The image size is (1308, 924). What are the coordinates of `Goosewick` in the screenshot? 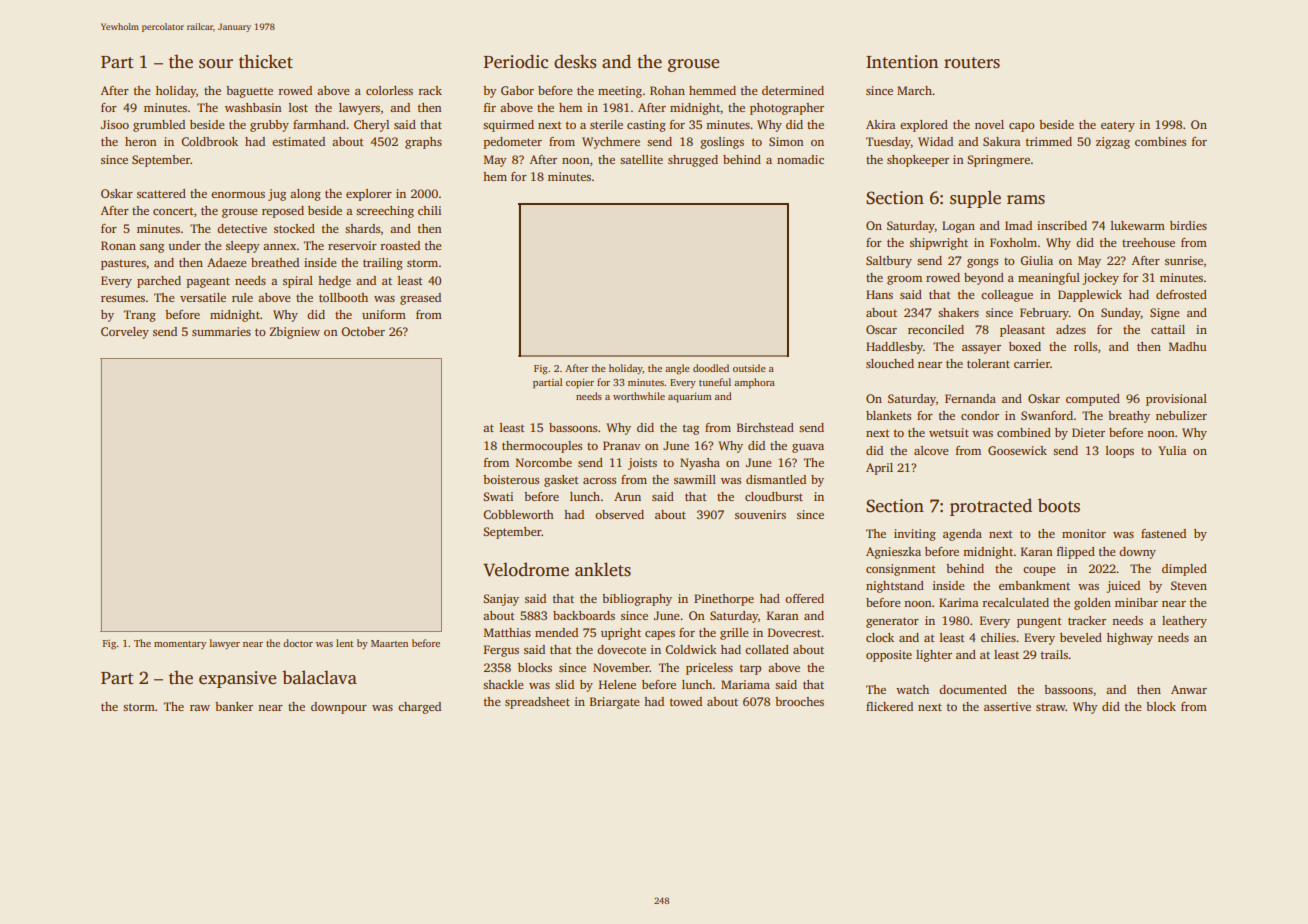 It's located at (1017, 450).
